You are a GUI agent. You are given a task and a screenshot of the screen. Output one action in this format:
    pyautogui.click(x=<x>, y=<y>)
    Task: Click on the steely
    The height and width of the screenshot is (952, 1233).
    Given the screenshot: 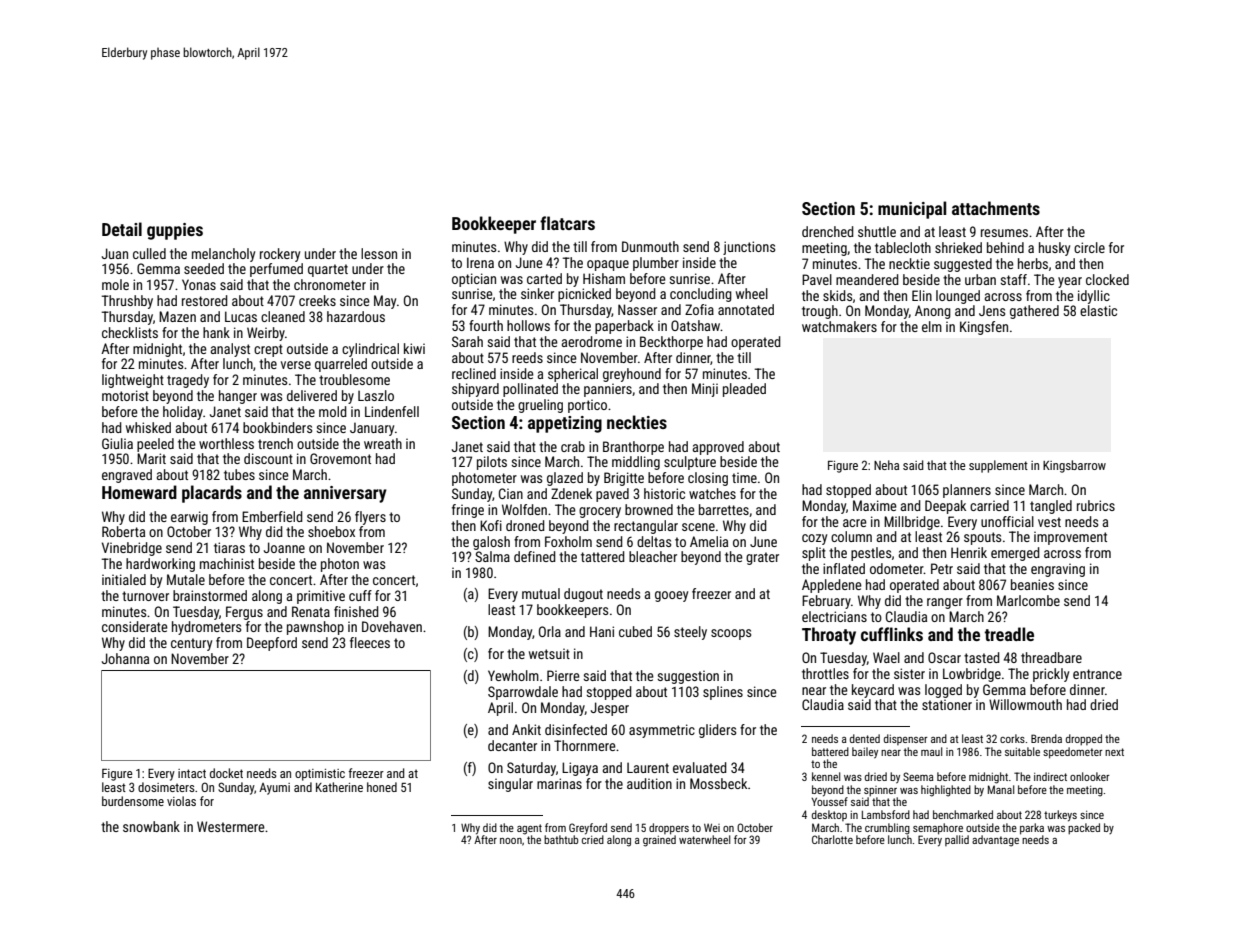 What is the action you would take?
    pyautogui.click(x=690, y=633)
